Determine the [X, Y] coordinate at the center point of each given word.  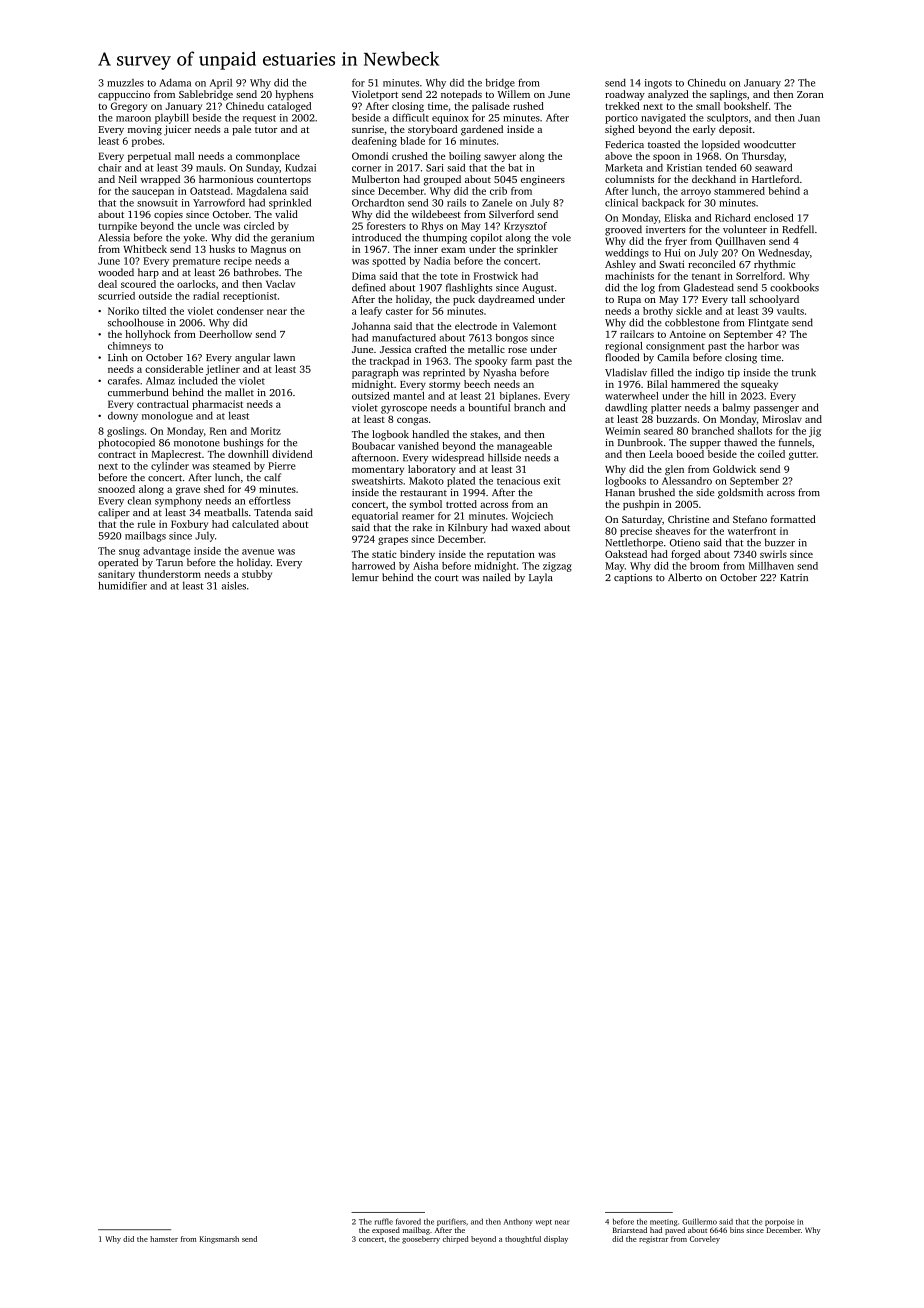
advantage [166, 552]
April [221, 84]
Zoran [810, 94]
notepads [461, 95]
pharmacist [217, 405]
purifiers [451, 1222]
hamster [164, 1239]
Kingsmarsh [219, 1240]
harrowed [373, 566]
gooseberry [421, 1240]
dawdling [626, 408]
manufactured [404, 337]
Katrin [794, 577]
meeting [664, 1222]
